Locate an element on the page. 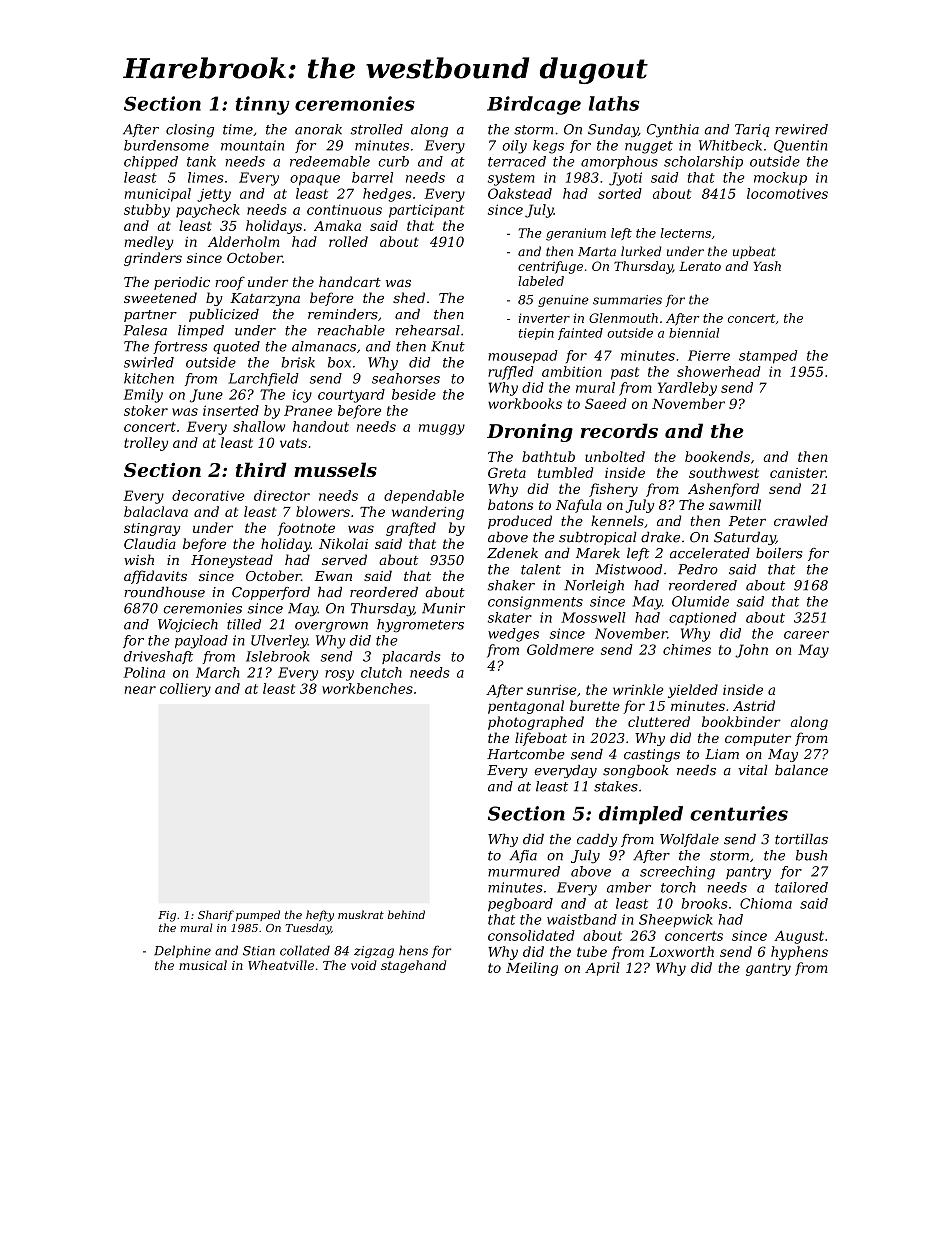 The image size is (952, 1233). pumped is located at coordinates (258, 916).
